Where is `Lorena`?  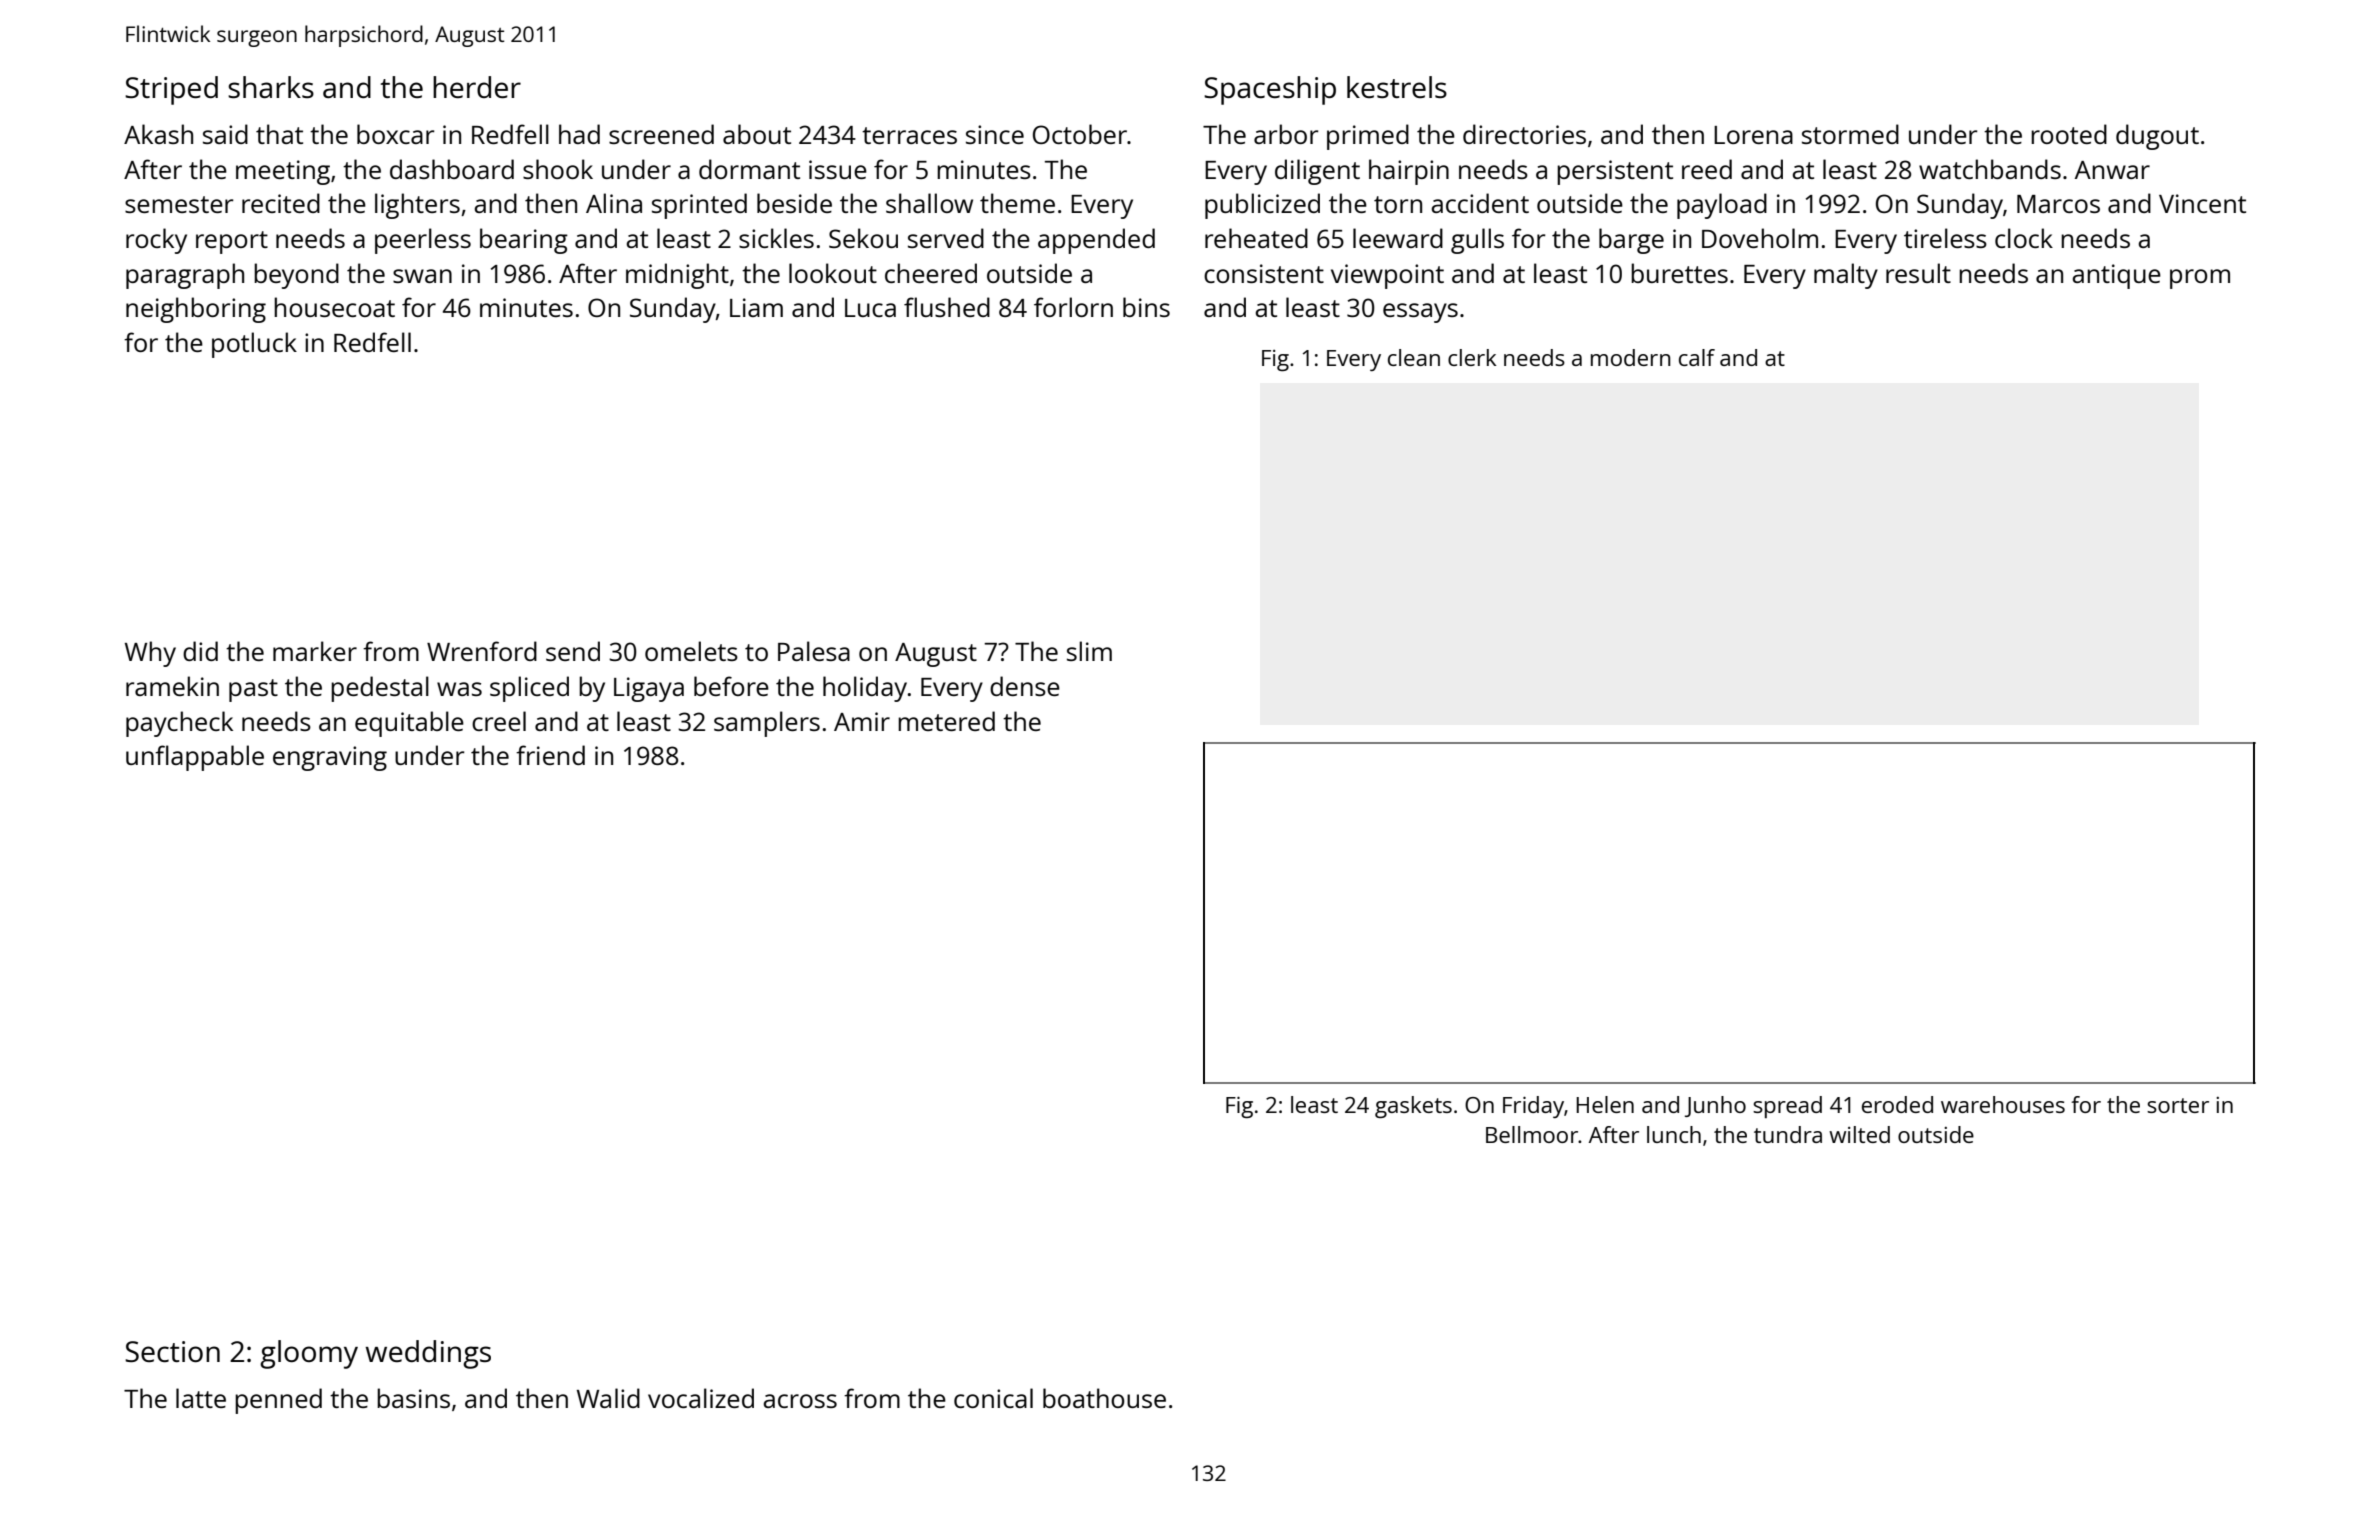
Lorena is located at coordinates (1753, 135).
